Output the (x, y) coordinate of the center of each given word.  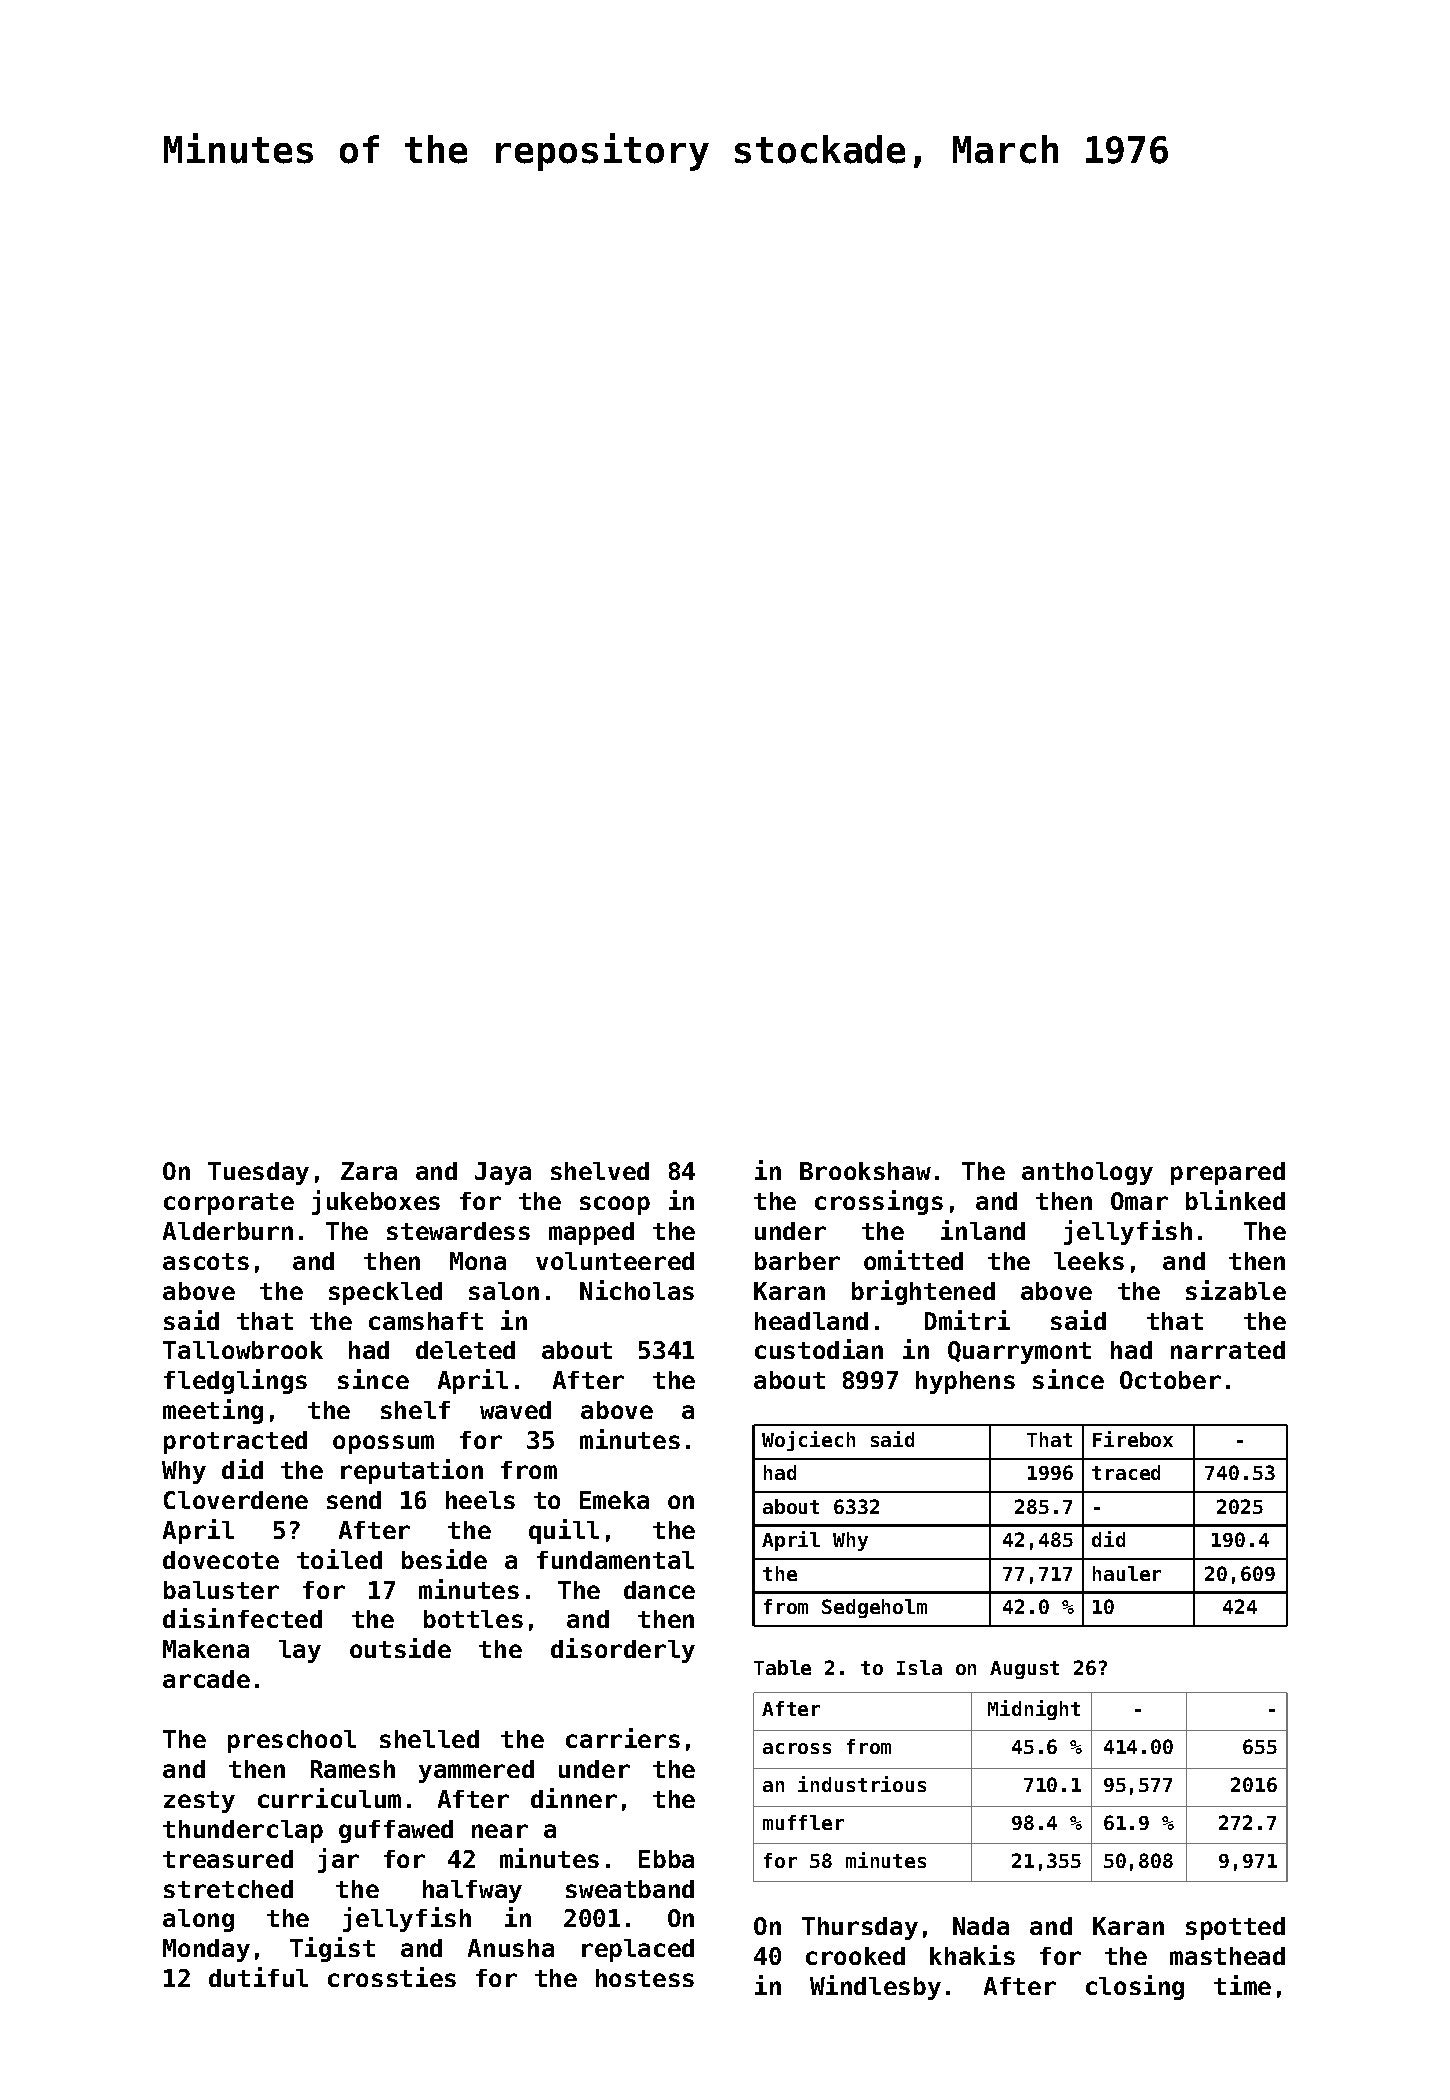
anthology (1087, 1173)
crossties (392, 1977)
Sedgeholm (874, 1608)
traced (1126, 1472)
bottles (473, 1619)
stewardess (458, 1231)
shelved (600, 1171)
